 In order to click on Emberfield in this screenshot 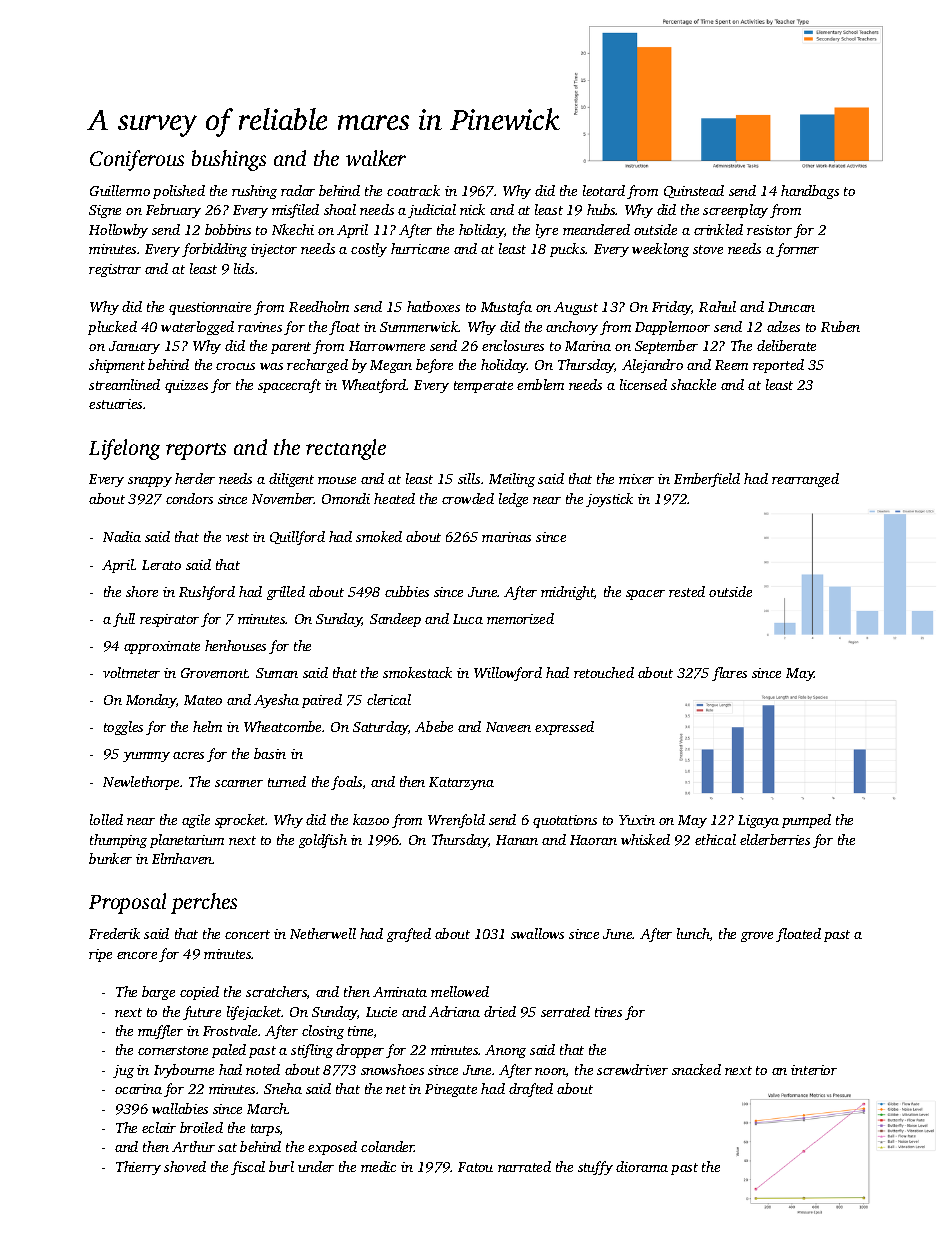, I will do `click(707, 480)`.
